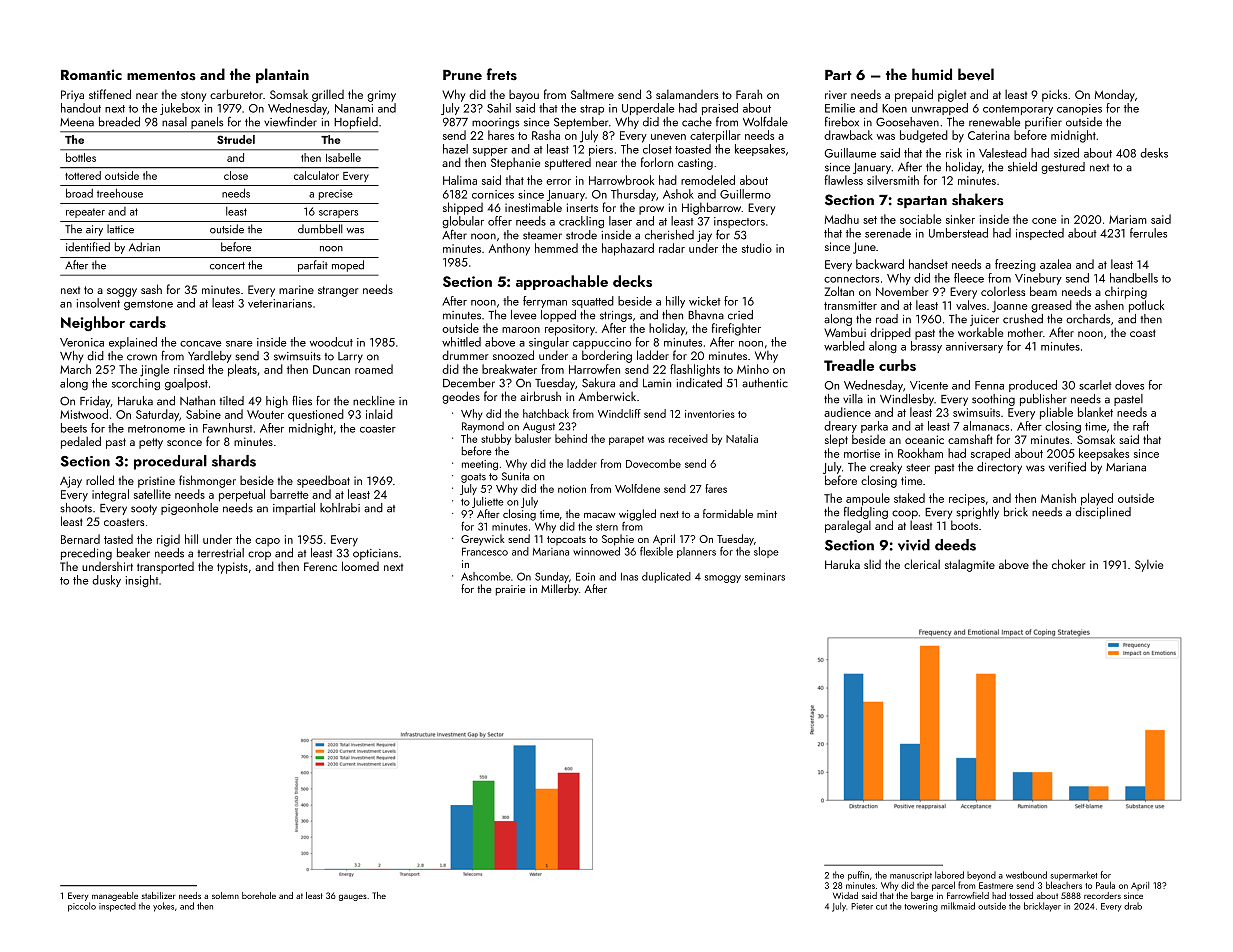 The height and width of the page is (952, 1233). Describe the element at coordinates (161, 76) in the page. I see `mementos` at that location.
